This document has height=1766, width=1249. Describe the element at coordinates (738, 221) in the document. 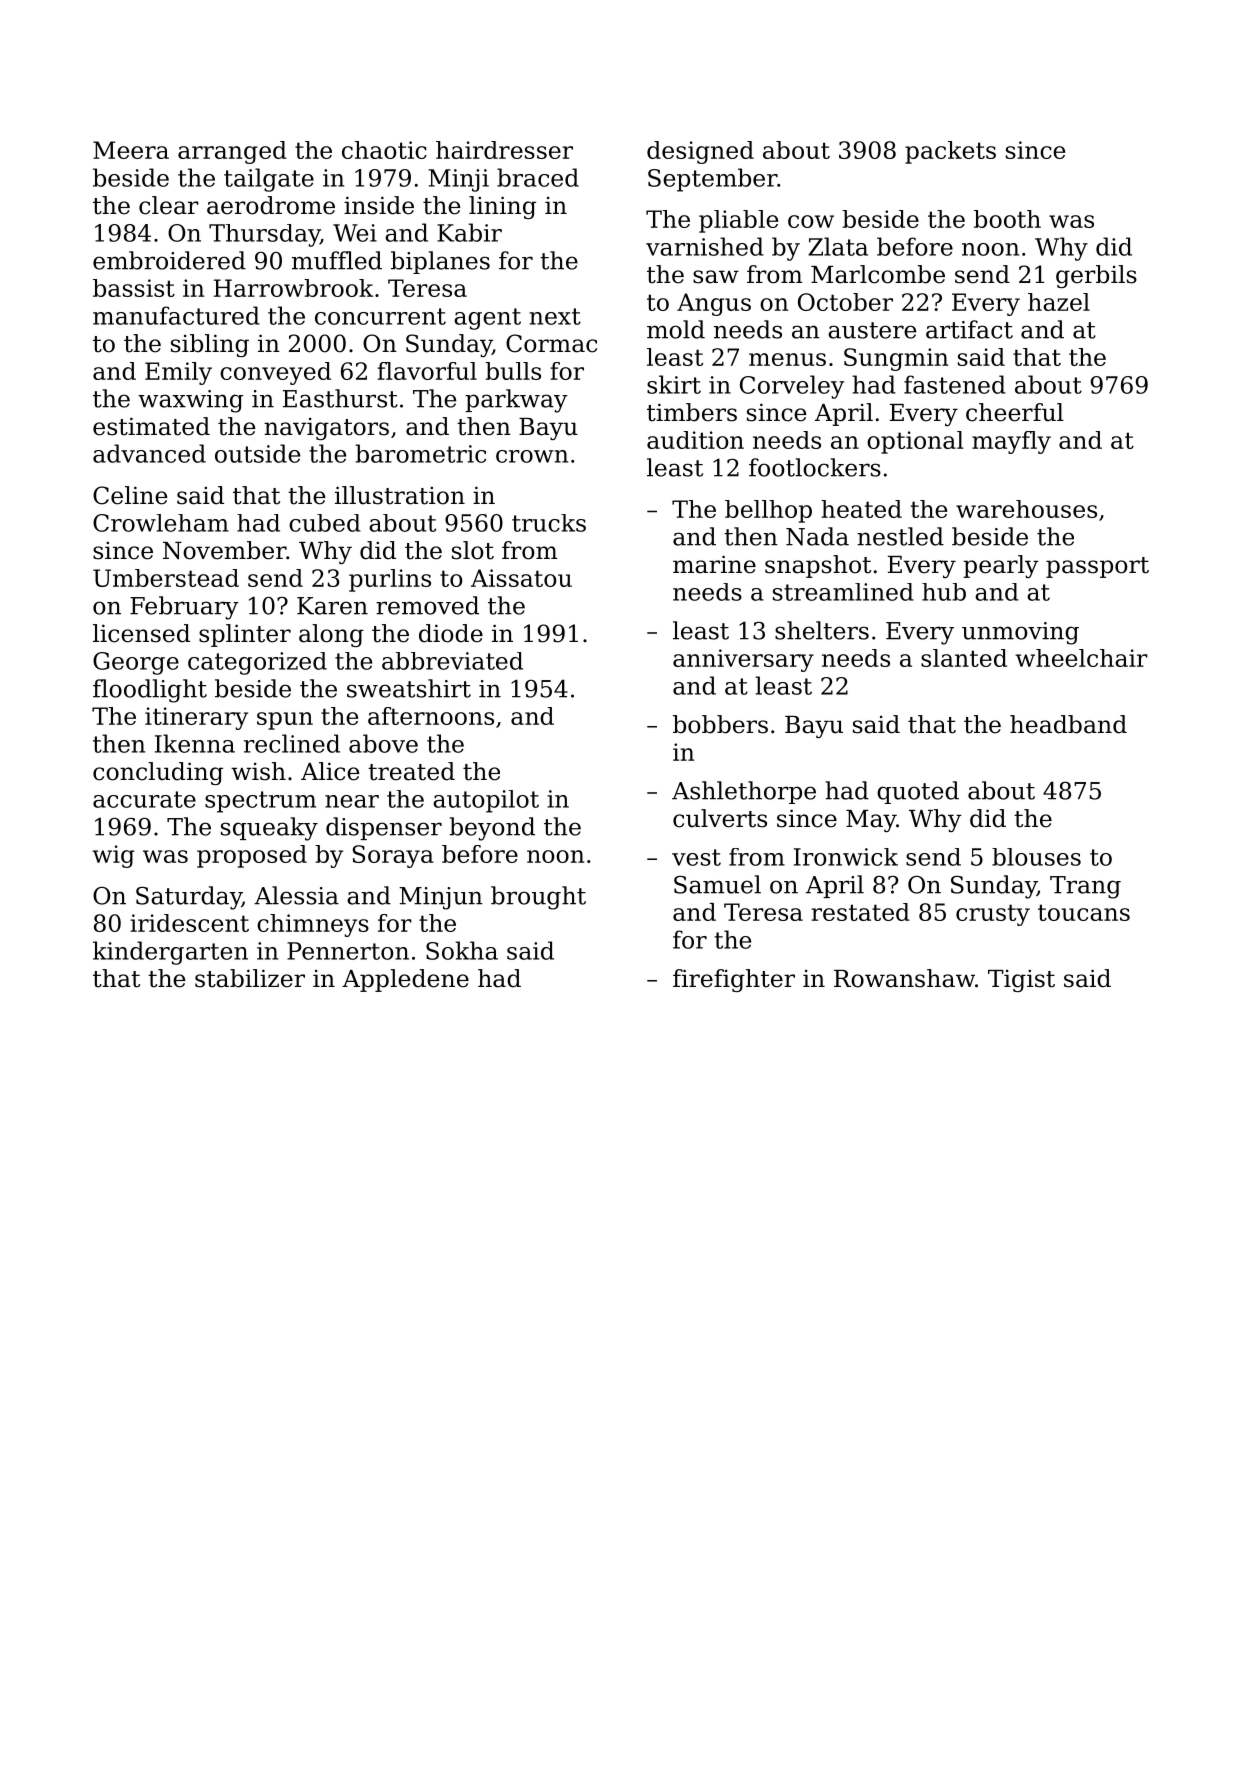

I see `pliable` at that location.
